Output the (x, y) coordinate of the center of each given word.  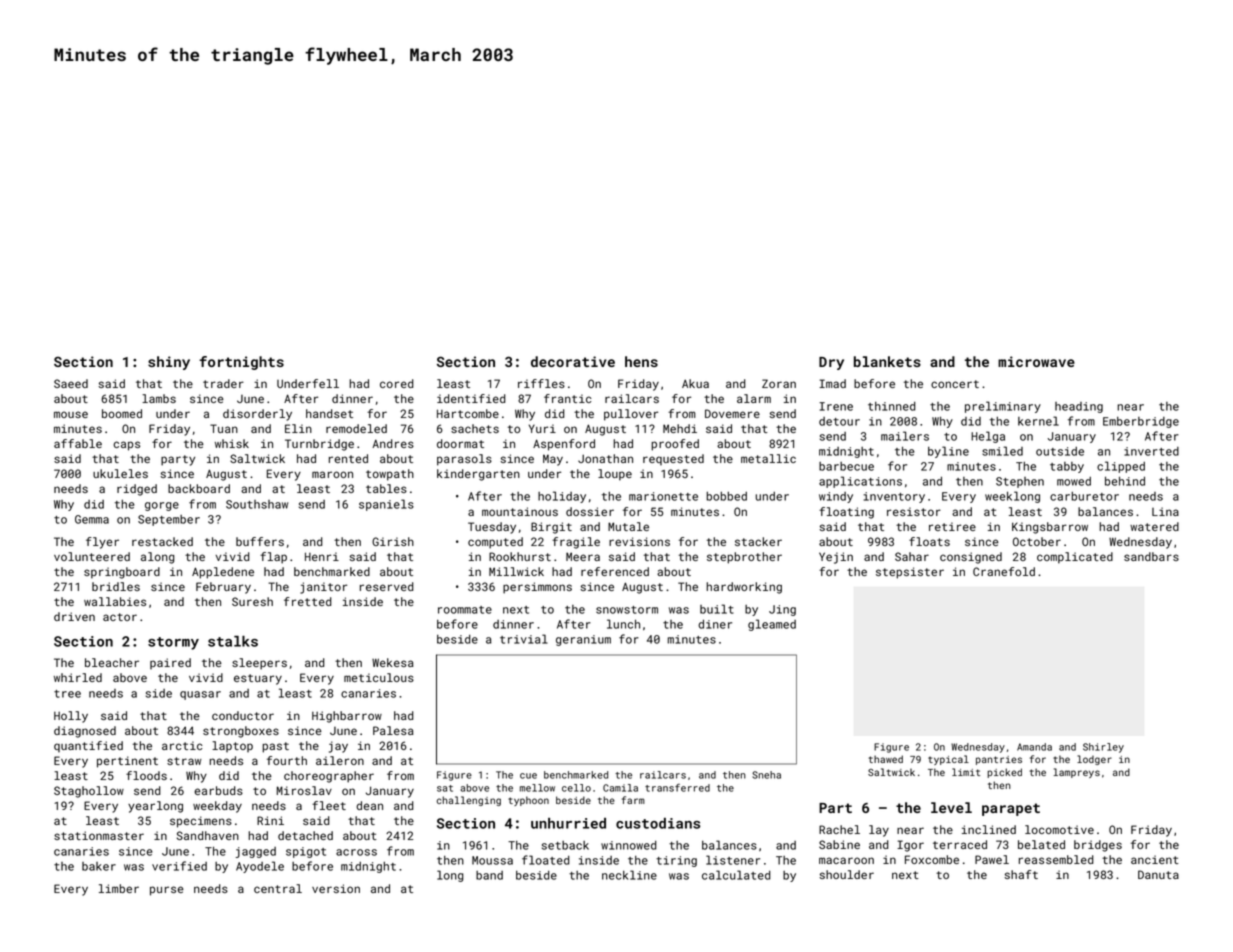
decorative (573, 361)
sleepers (259, 664)
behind (1125, 481)
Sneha (766, 775)
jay (338, 747)
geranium (583, 640)
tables (386, 488)
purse (167, 891)
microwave (1036, 361)
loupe (615, 475)
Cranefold (1004, 571)
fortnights (241, 363)
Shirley (1103, 748)
